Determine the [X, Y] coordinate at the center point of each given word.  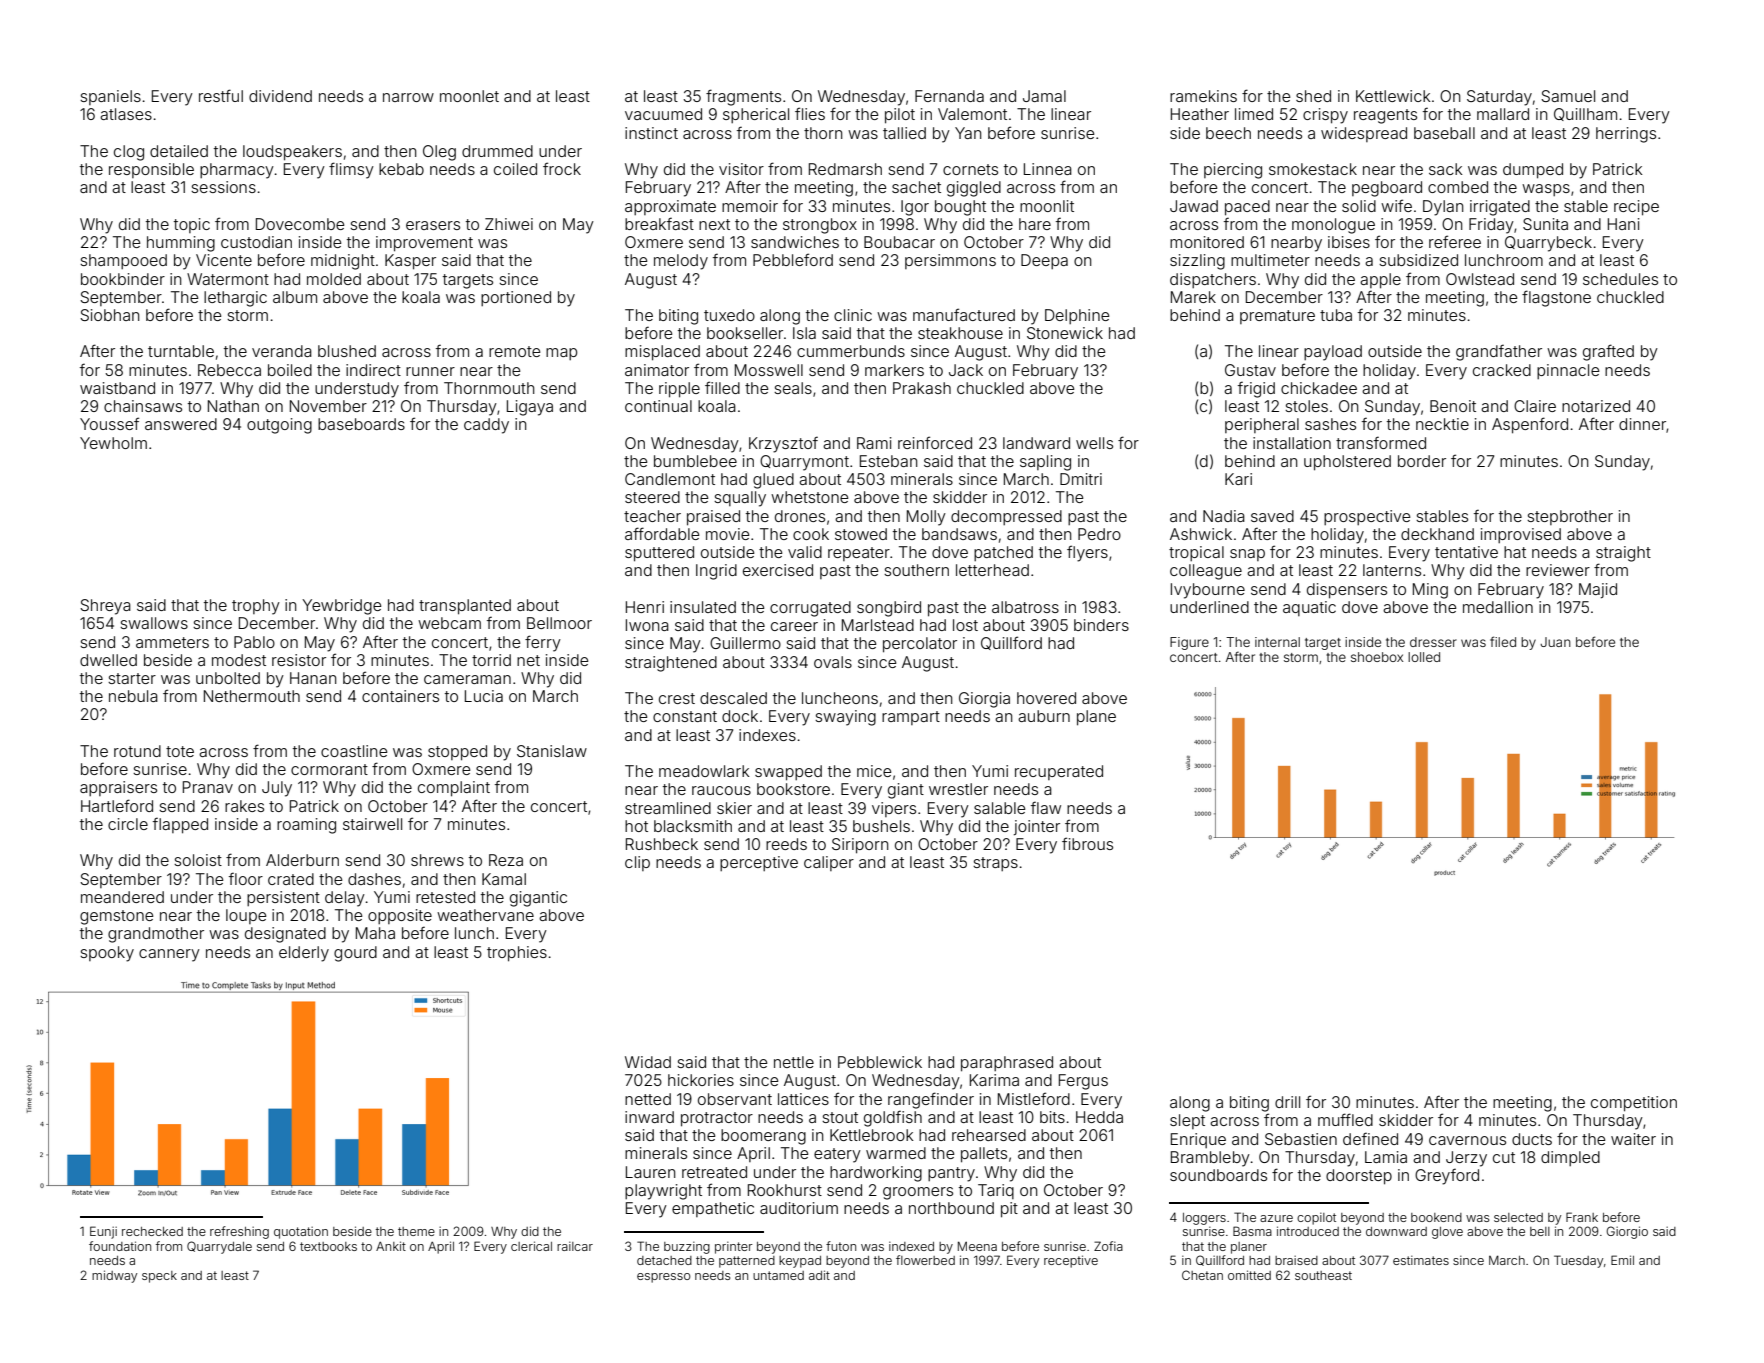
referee [1455, 241]
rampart [911, 718]
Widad [648, 1062]
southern [916, 570]
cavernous [1467, 1140]
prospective [1367, 517]
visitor [741, 169]
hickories [701, 1080]
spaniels [110, 97]
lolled [1424, 657]
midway [114, 1276]
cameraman [467, 679]
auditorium [799, 1208]
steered [652, 497]
